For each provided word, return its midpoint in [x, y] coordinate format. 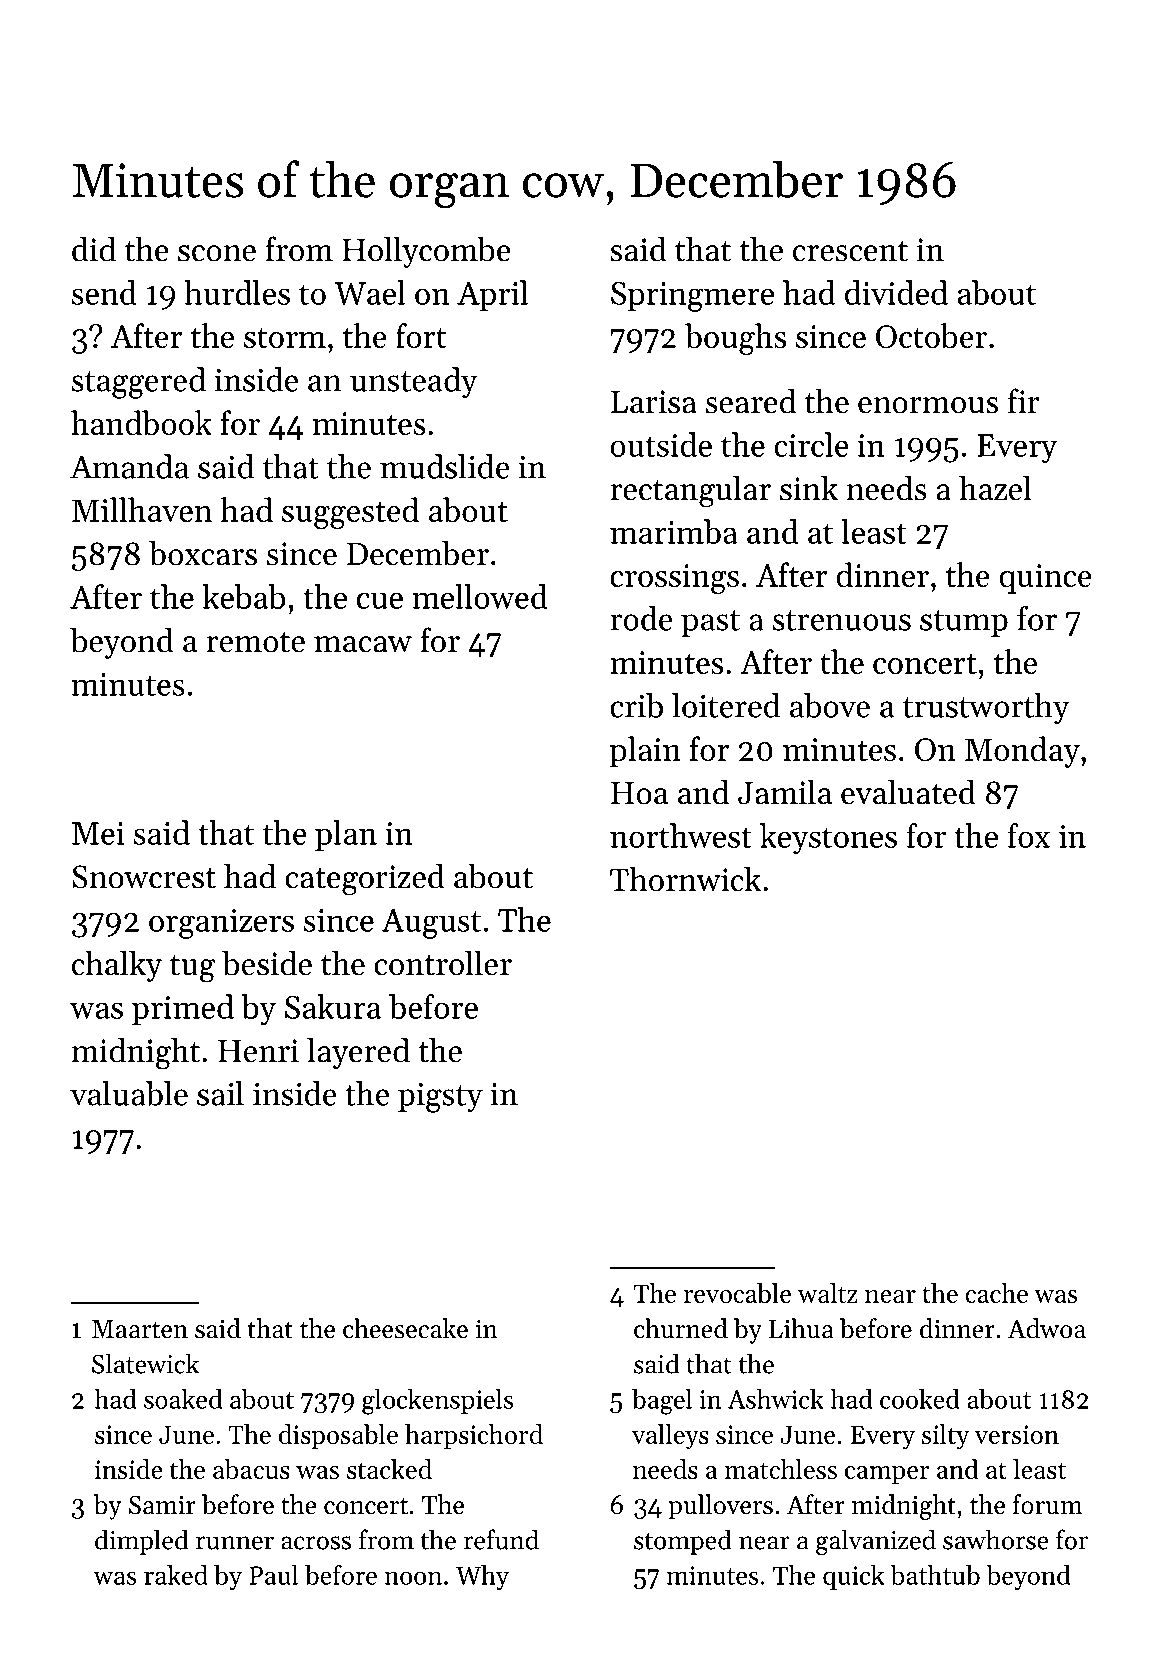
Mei [98, 833]
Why [482, 1577]
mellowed [480, 596]
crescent [850, 251]
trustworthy [986, 708]
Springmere [692, 297]
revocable [737, 1293]
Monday [1022, 752]
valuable [129, 1093]
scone [217, 253]
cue [380, 600]
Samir [162, 1505]
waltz [828, 1293]
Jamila [785, 792]
